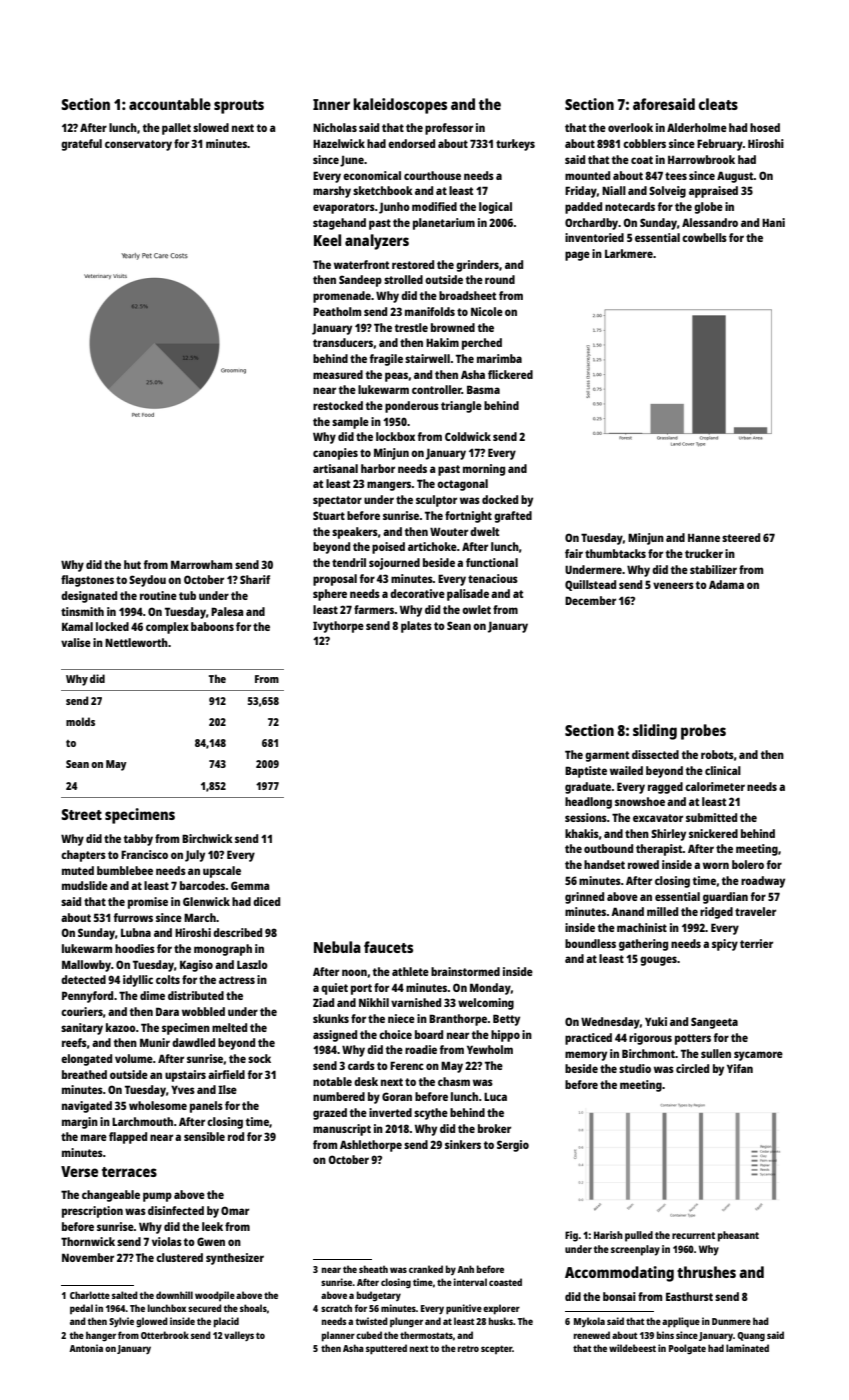 Image resolution: width=849 pixels, height=1400 pixels. What do you see at coordinates (80, 721) in the screenshot?
I see `molds` at bounding box center [80, 721].
